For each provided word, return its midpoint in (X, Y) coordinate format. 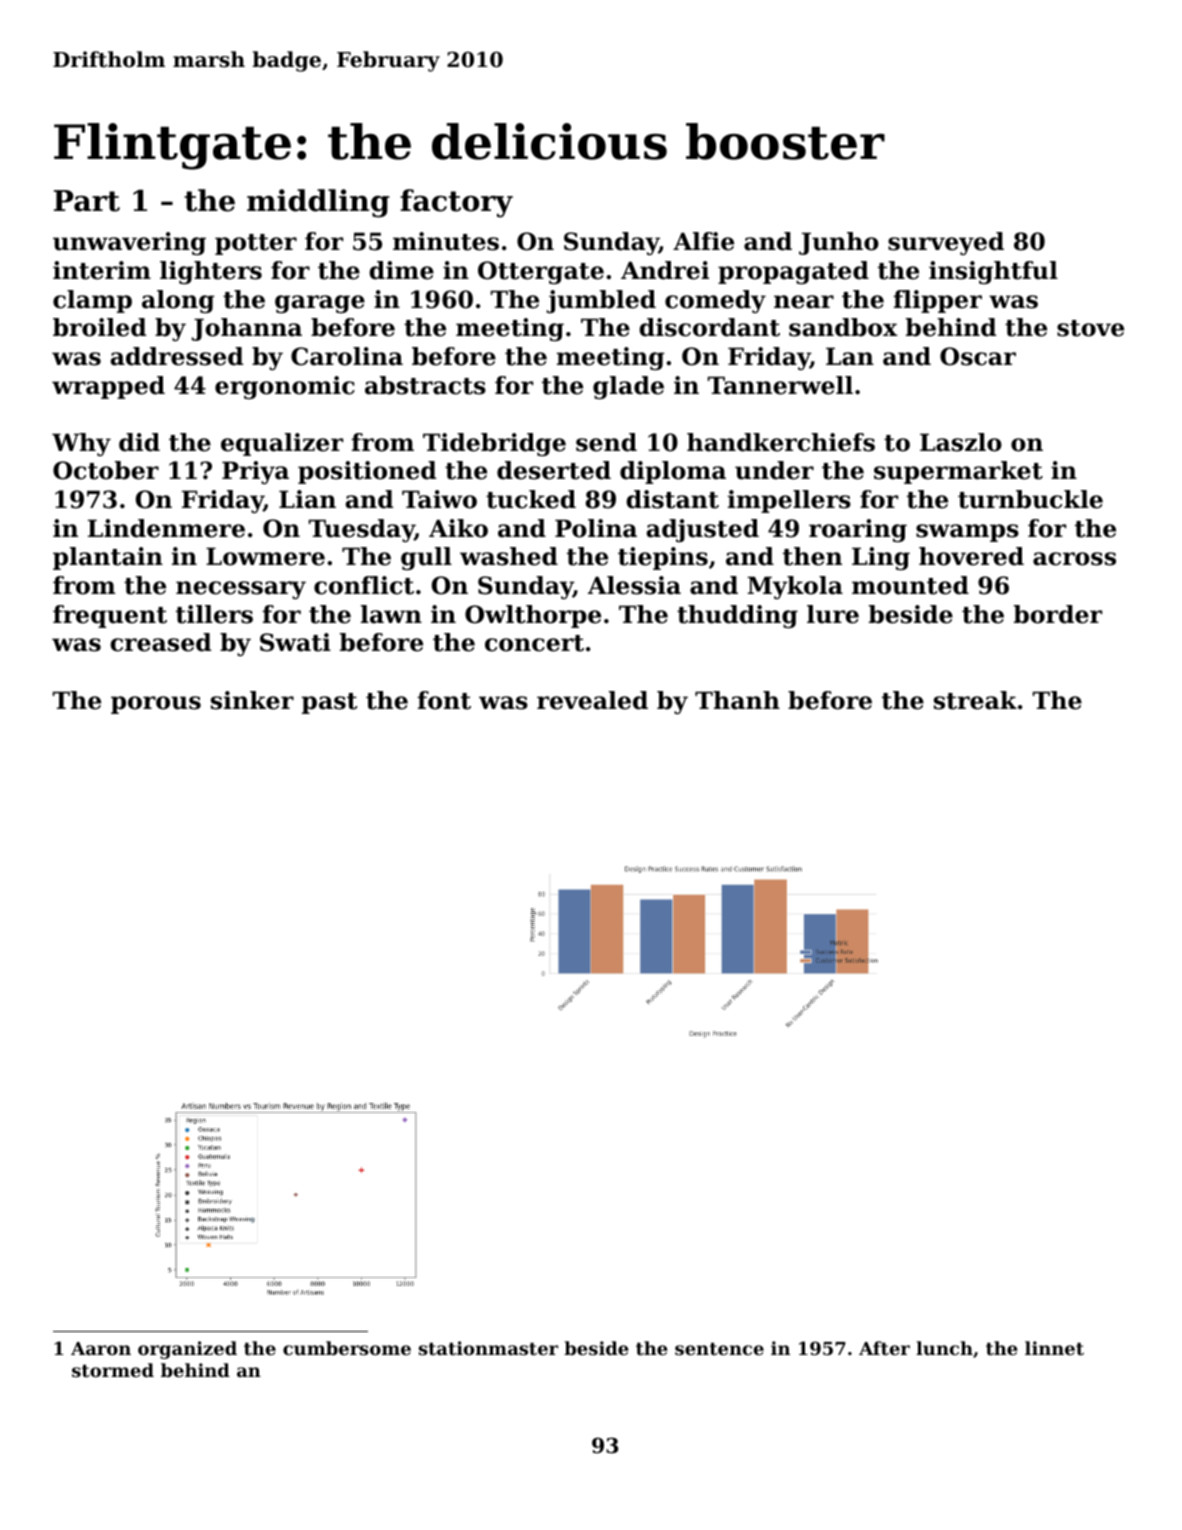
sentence (719, 1349)
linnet (1054, 1348)
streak (975, 700)
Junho (839, 243)
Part (87, 201)
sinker (252, 700)
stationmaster (488, 1348)
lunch (944, 1348)
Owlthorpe (533, 616)
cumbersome (347, 1348)
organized (187, 1350)
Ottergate (541, 272)
